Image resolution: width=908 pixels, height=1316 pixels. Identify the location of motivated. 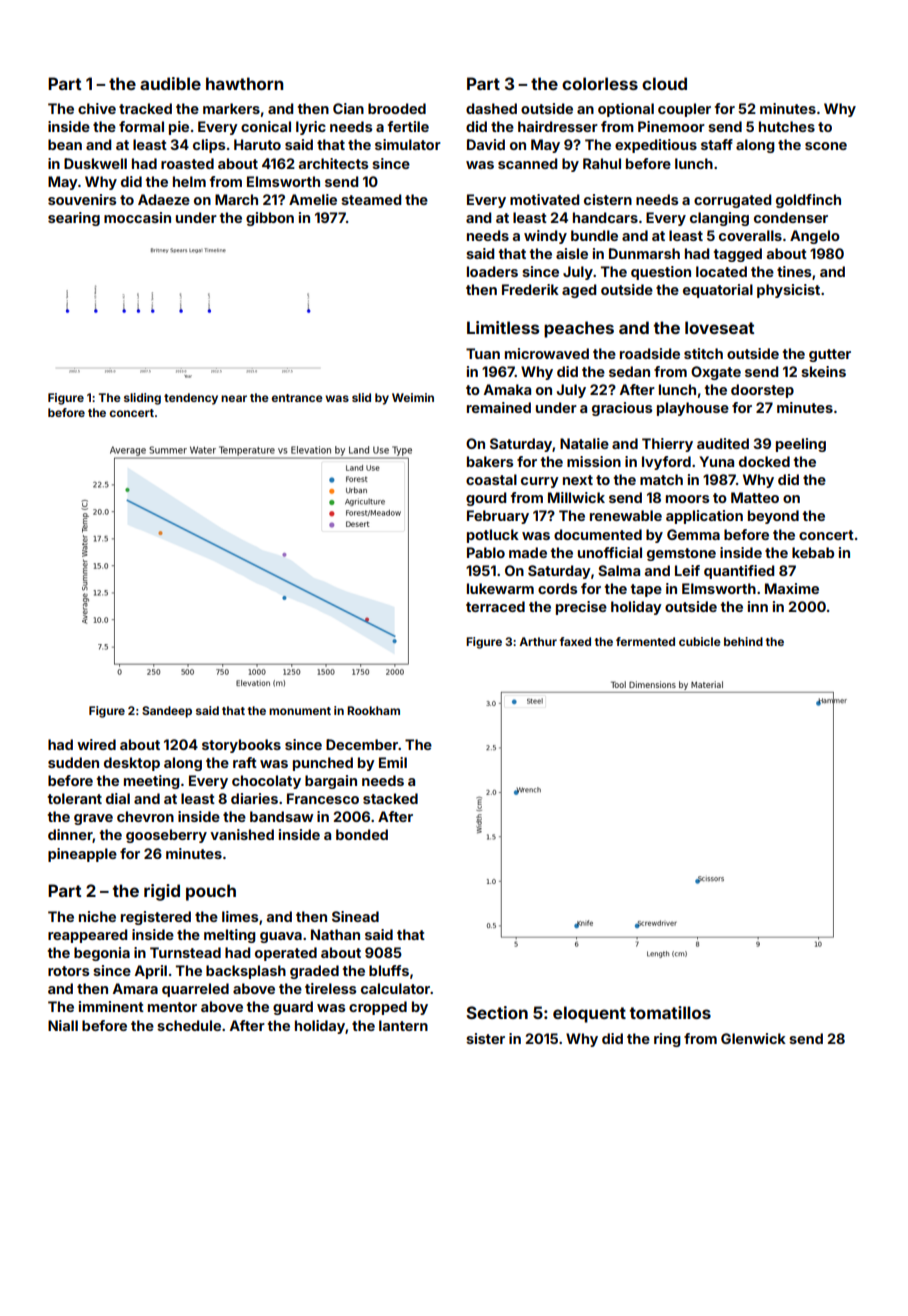
(544, 199).
